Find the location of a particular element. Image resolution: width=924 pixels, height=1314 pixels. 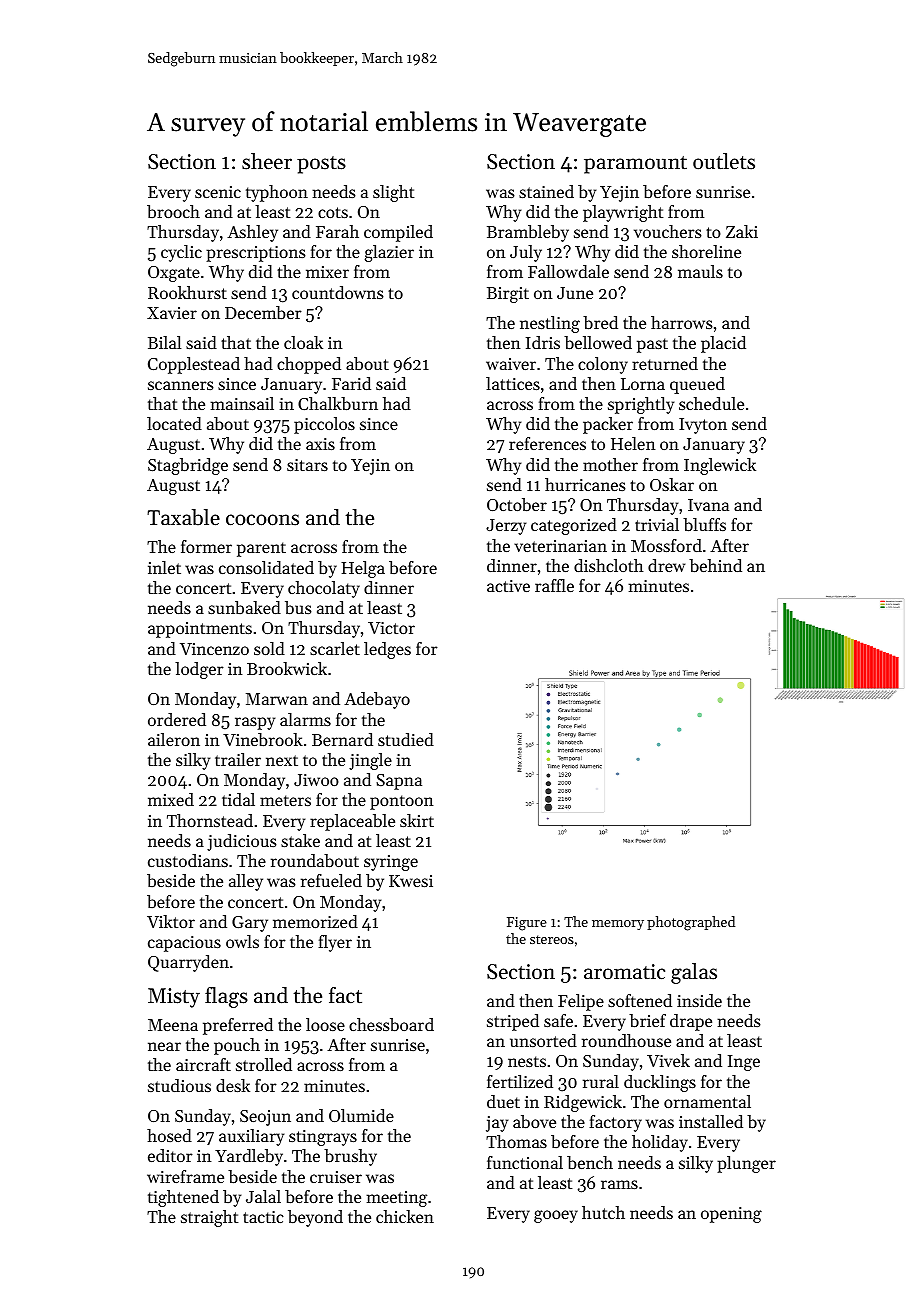

outlets is located at coordinates (724, 161).
